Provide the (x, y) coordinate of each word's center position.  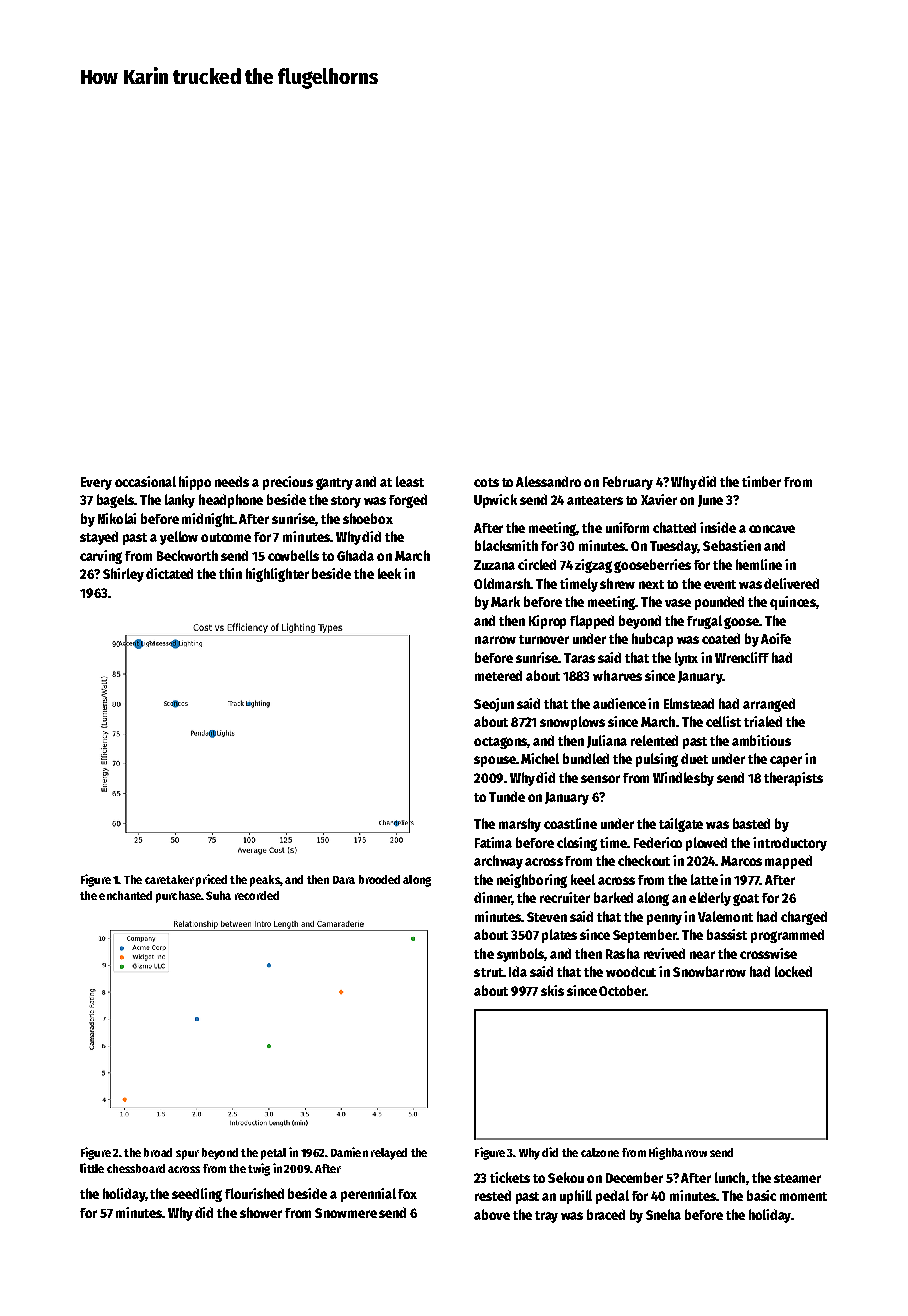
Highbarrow (678, 1153)
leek (389, 573)
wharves (617, 675)
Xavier (659, 499)
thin (230, 573)
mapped (788, 862)
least (410, 481)
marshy (520, 825)
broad (158, 1152)
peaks (265, 881)
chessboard (136, 1168)
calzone (600, 1152)
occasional (145, 481)
